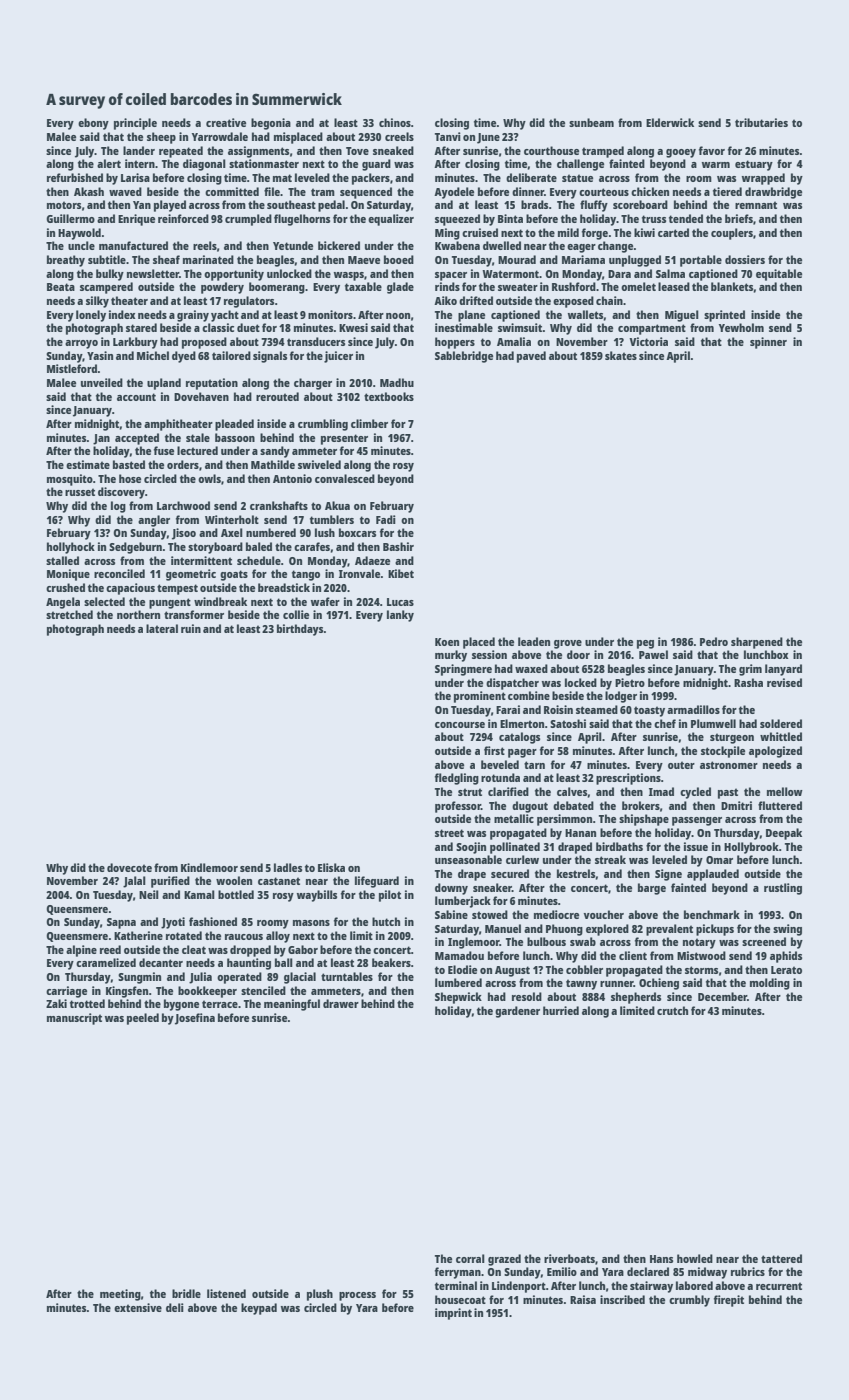  Describe the element at coordinates (93, 124) in the screenshot. I see `ebony` at that location.
